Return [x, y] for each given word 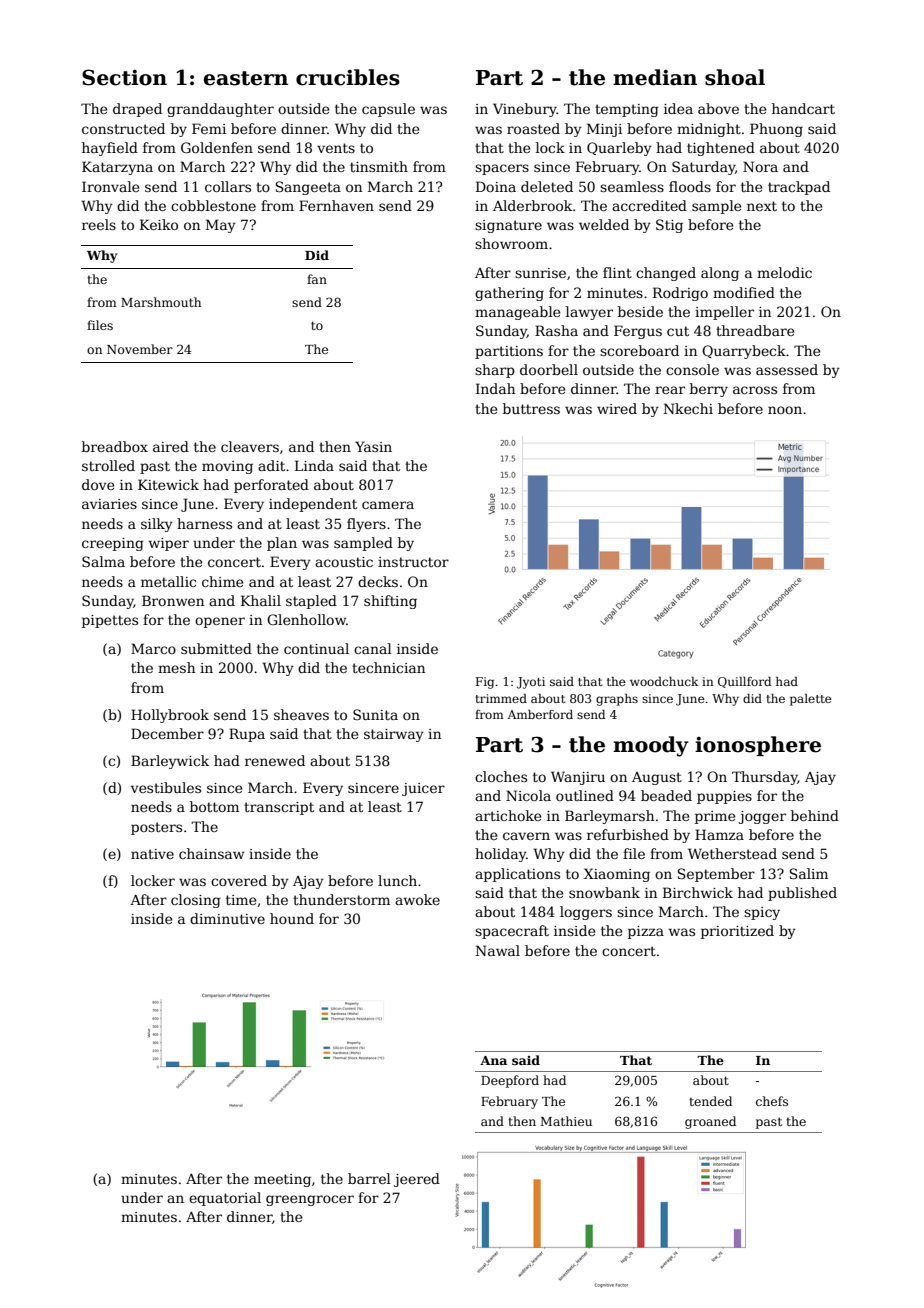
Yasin [373, 446]
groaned [710, 1122]
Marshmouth [161, 302]
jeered [417, 1180]
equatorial [225, 1199]
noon [785, 410]
